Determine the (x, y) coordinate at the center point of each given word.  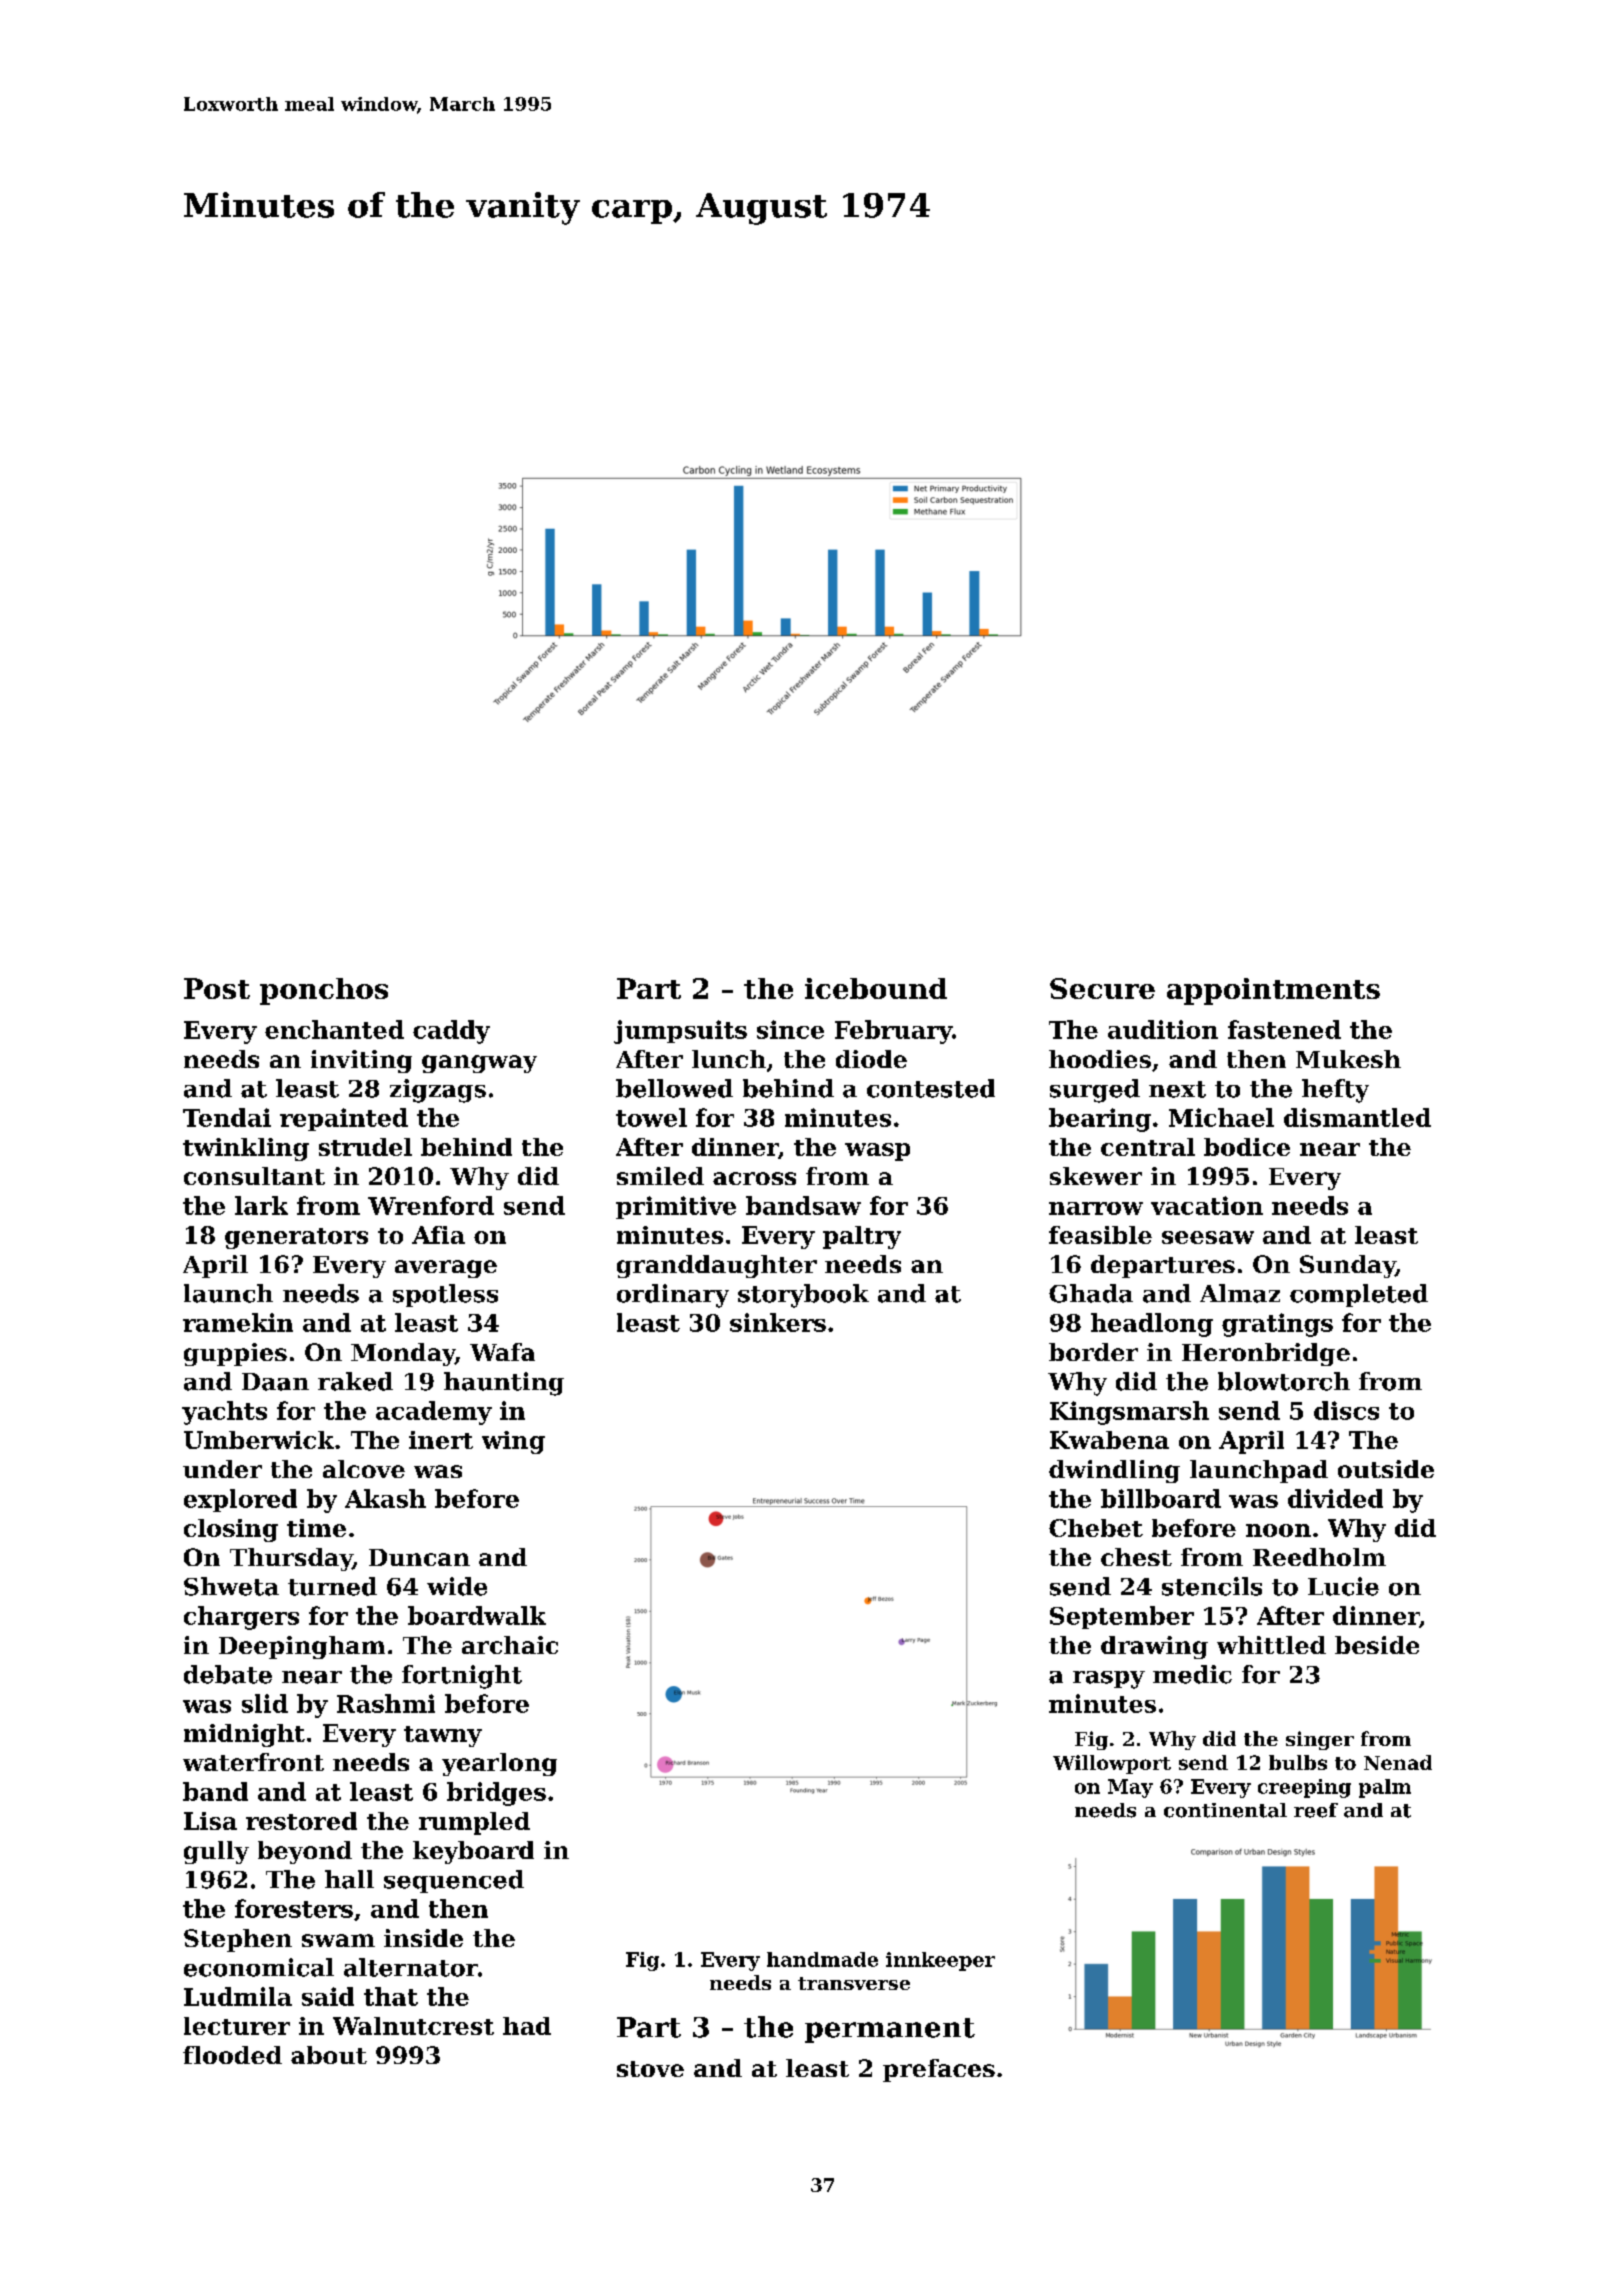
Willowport (1112, 1764)
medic (1192, 1674)
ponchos (324, 991)
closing (231, 1530)
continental (1225, 1810)
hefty (1335, 1091)
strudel (365, 1147)
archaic (510, 1645)
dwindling (1114, 1471)
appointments (1273, 991)
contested (931, 1088)
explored (240, 1500)
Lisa (210, 1821)
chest (1136, 1557)
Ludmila (238, 1996)
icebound (876, 988)
